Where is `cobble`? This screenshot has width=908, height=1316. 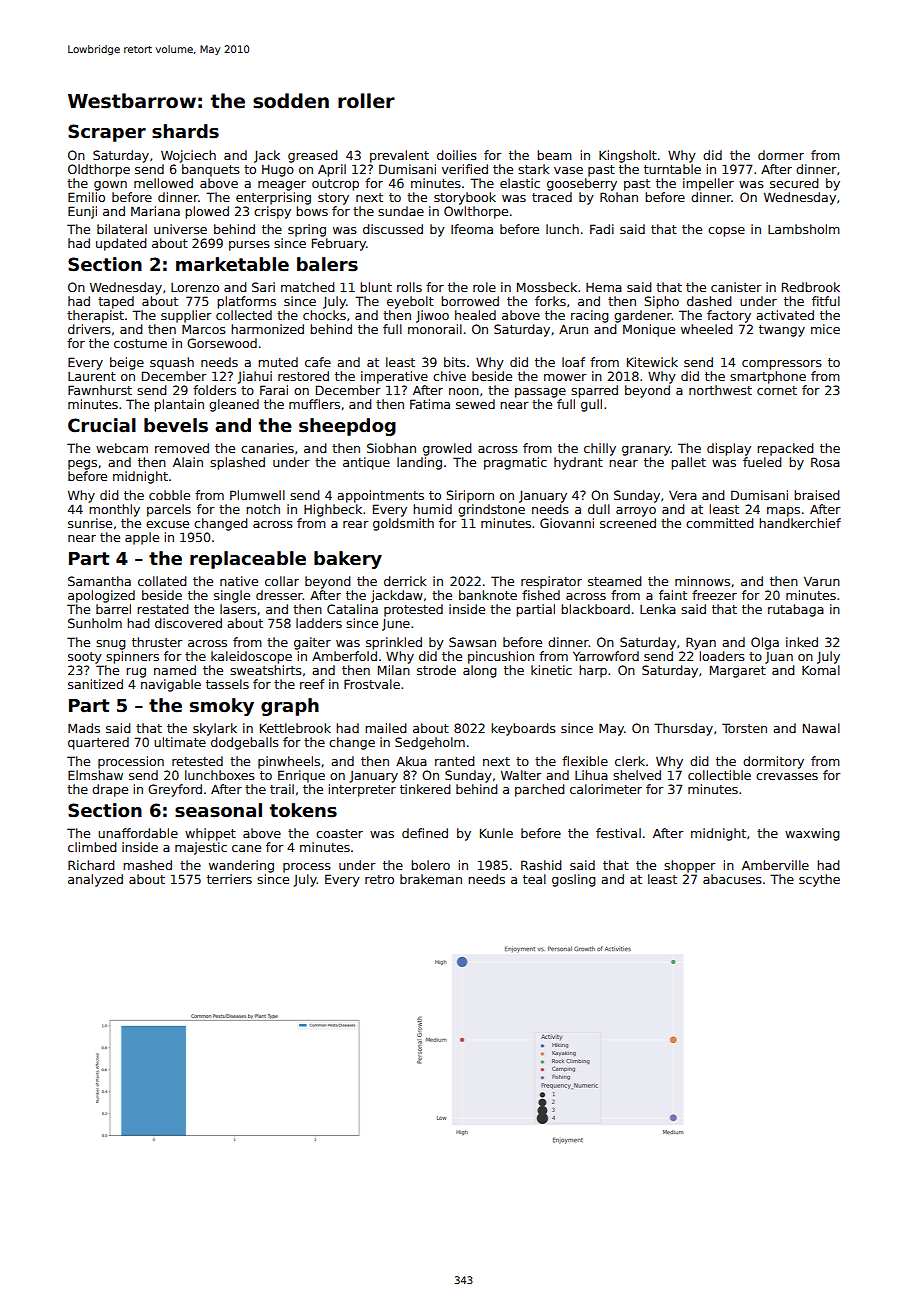 cobble is located at coordinates (169, 495).
